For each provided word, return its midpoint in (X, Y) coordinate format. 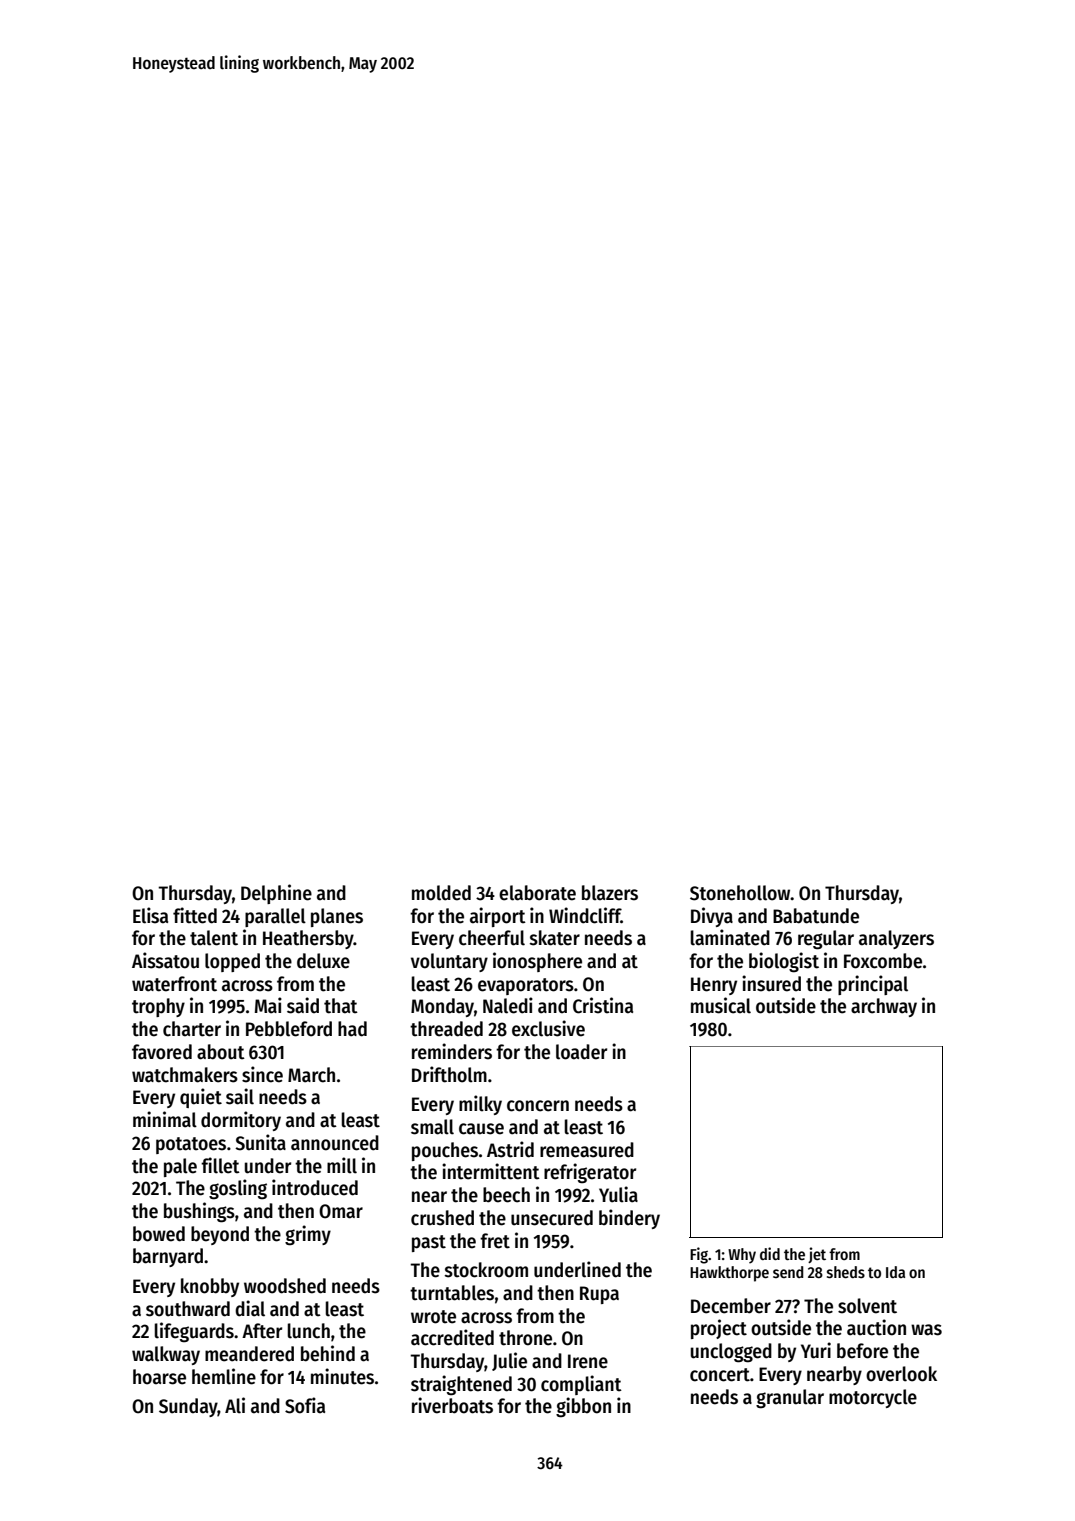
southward (188, 1309)
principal (873, 985)
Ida (895, 1272)
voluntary (449, 962)
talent (214, 938)
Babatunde (816, 916)
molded (441, 893)
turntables (452, 1293)
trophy (158, 1007)
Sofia (305, 1405)
